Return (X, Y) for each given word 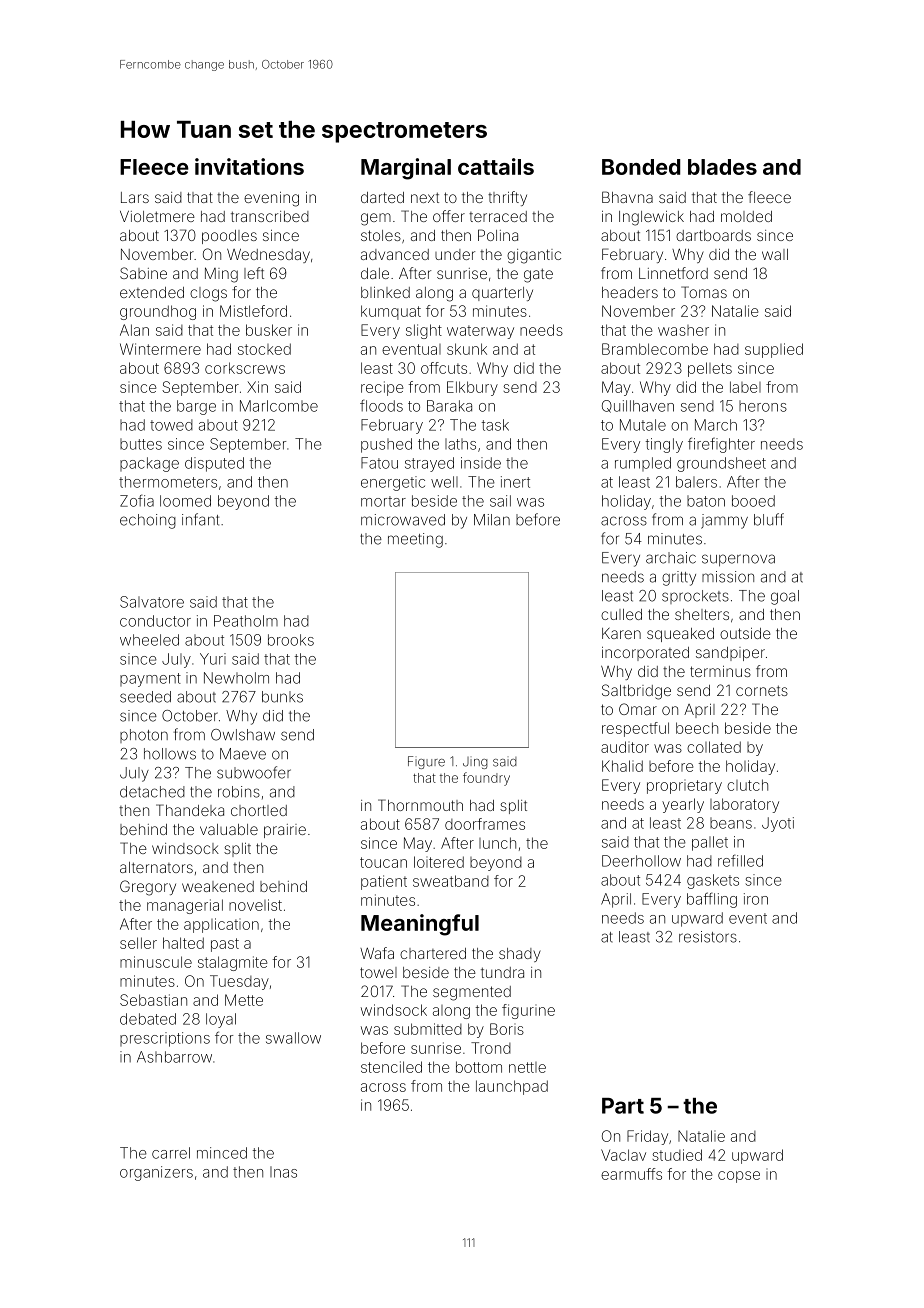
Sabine (143, 273)
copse (739, 1177)
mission (728, 577)
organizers (156, 1173)
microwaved (403, 520)
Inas (283, 1172)
